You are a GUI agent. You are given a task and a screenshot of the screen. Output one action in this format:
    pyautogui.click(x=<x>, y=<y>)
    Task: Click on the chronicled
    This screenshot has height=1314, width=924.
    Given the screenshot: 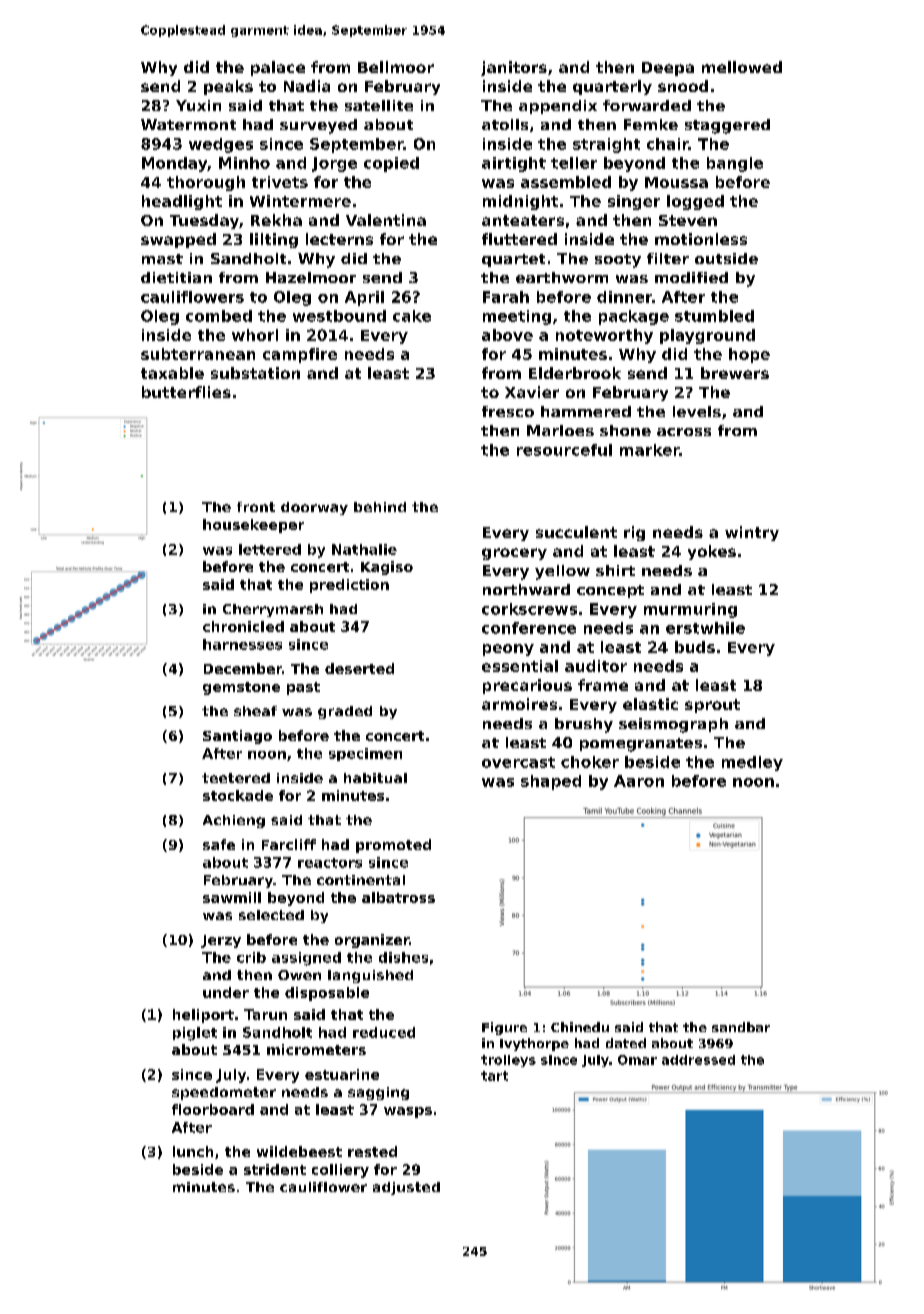 What is the action you would take?
    pyautogui.click(x=243, y=626)
